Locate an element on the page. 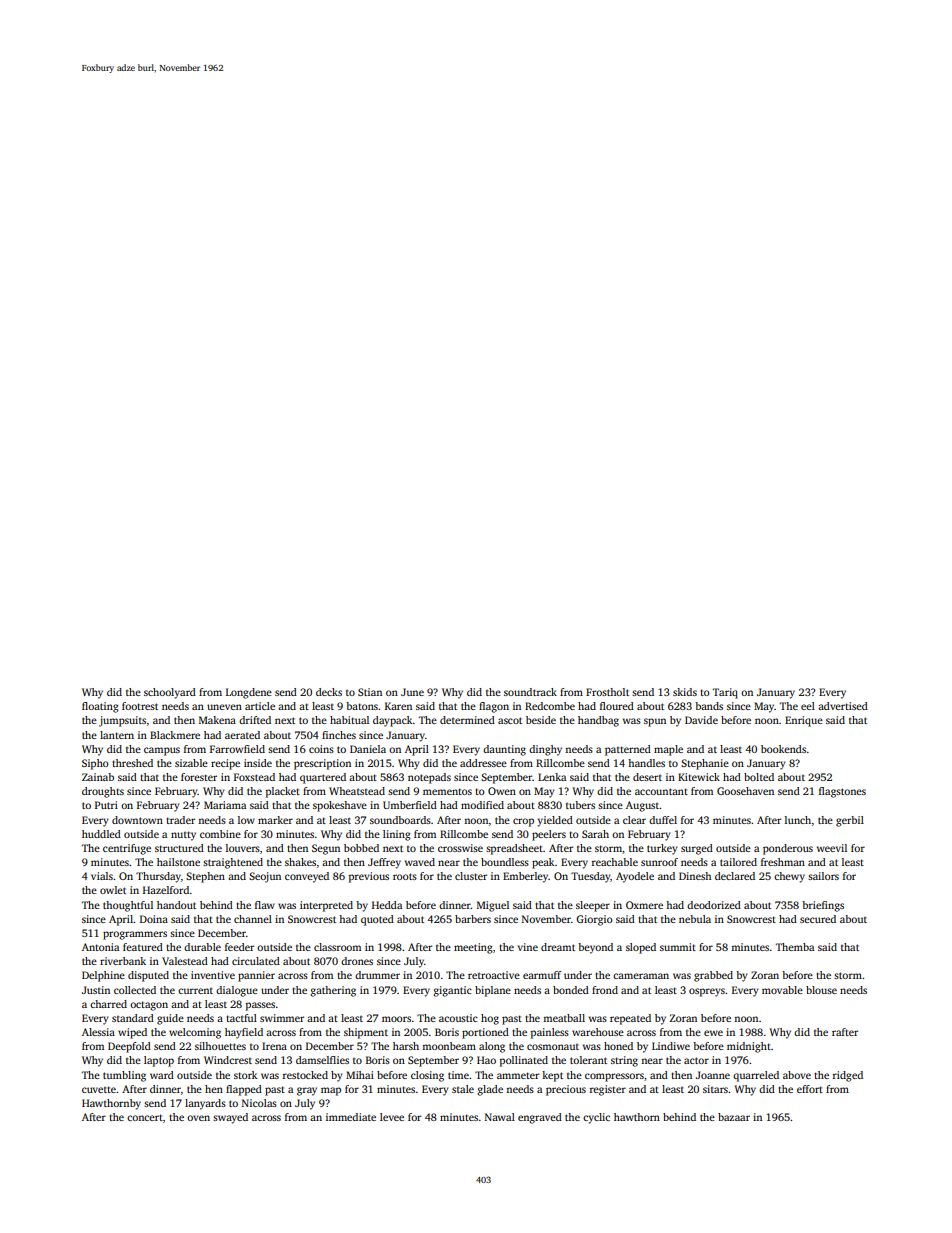  secured is located at coordinates (818, 919).
